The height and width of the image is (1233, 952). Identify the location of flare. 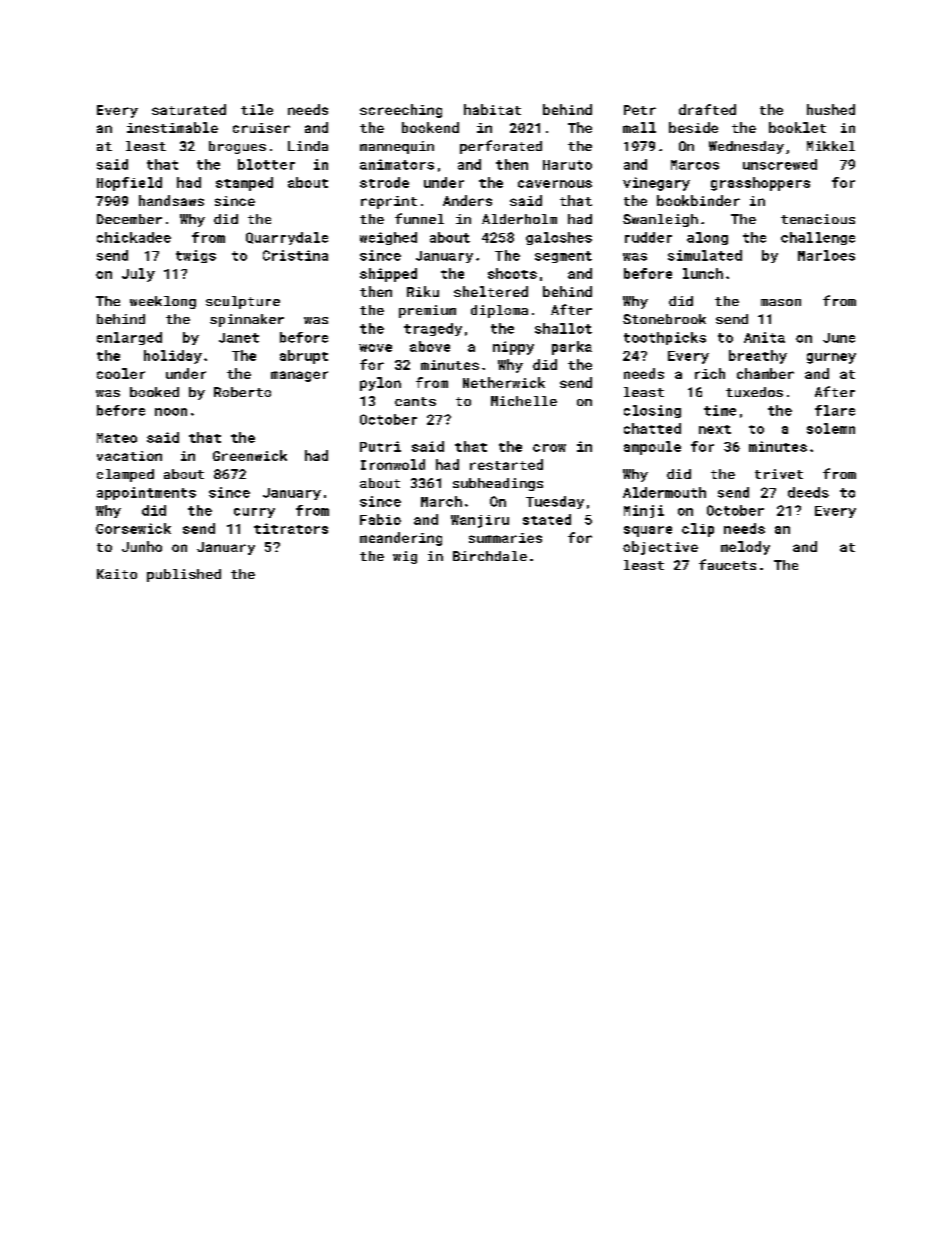
(835, 410).
